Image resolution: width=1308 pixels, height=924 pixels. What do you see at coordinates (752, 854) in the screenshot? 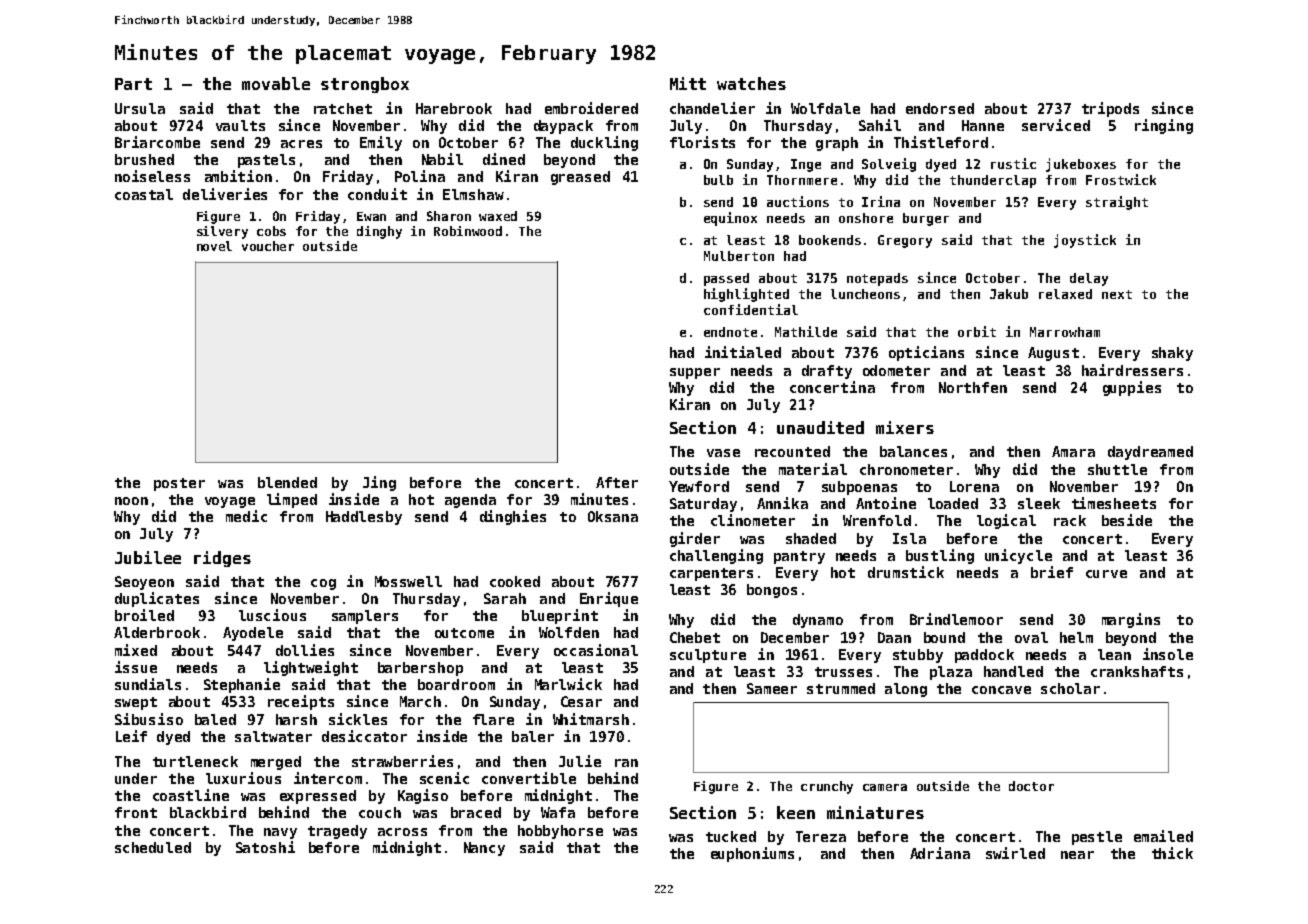
I see `euphoniums` at bounding box center [752, 854].
